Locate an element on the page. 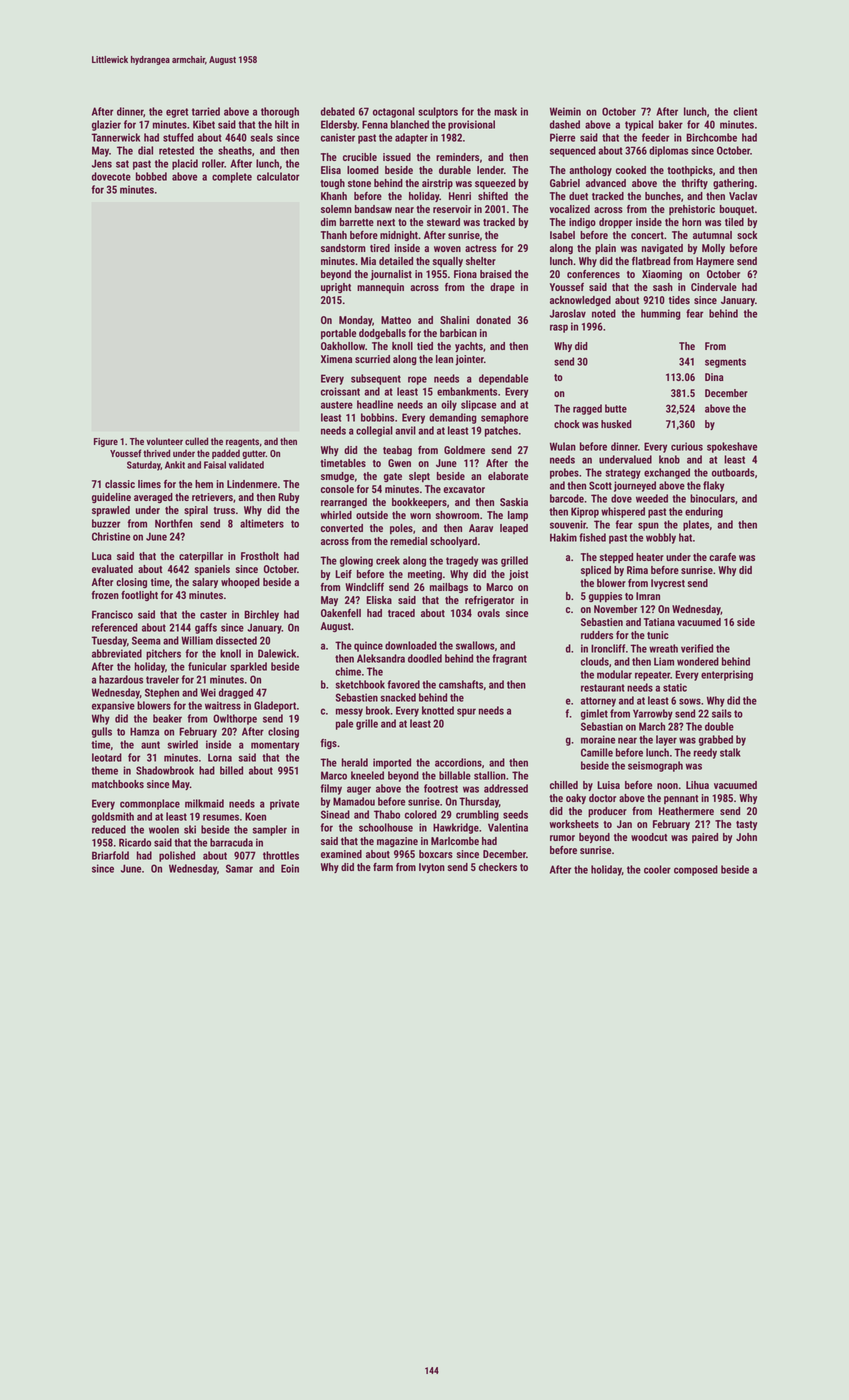 The height and width of the document is (1400, 849). conferences is located at coordinates (593, 274).
